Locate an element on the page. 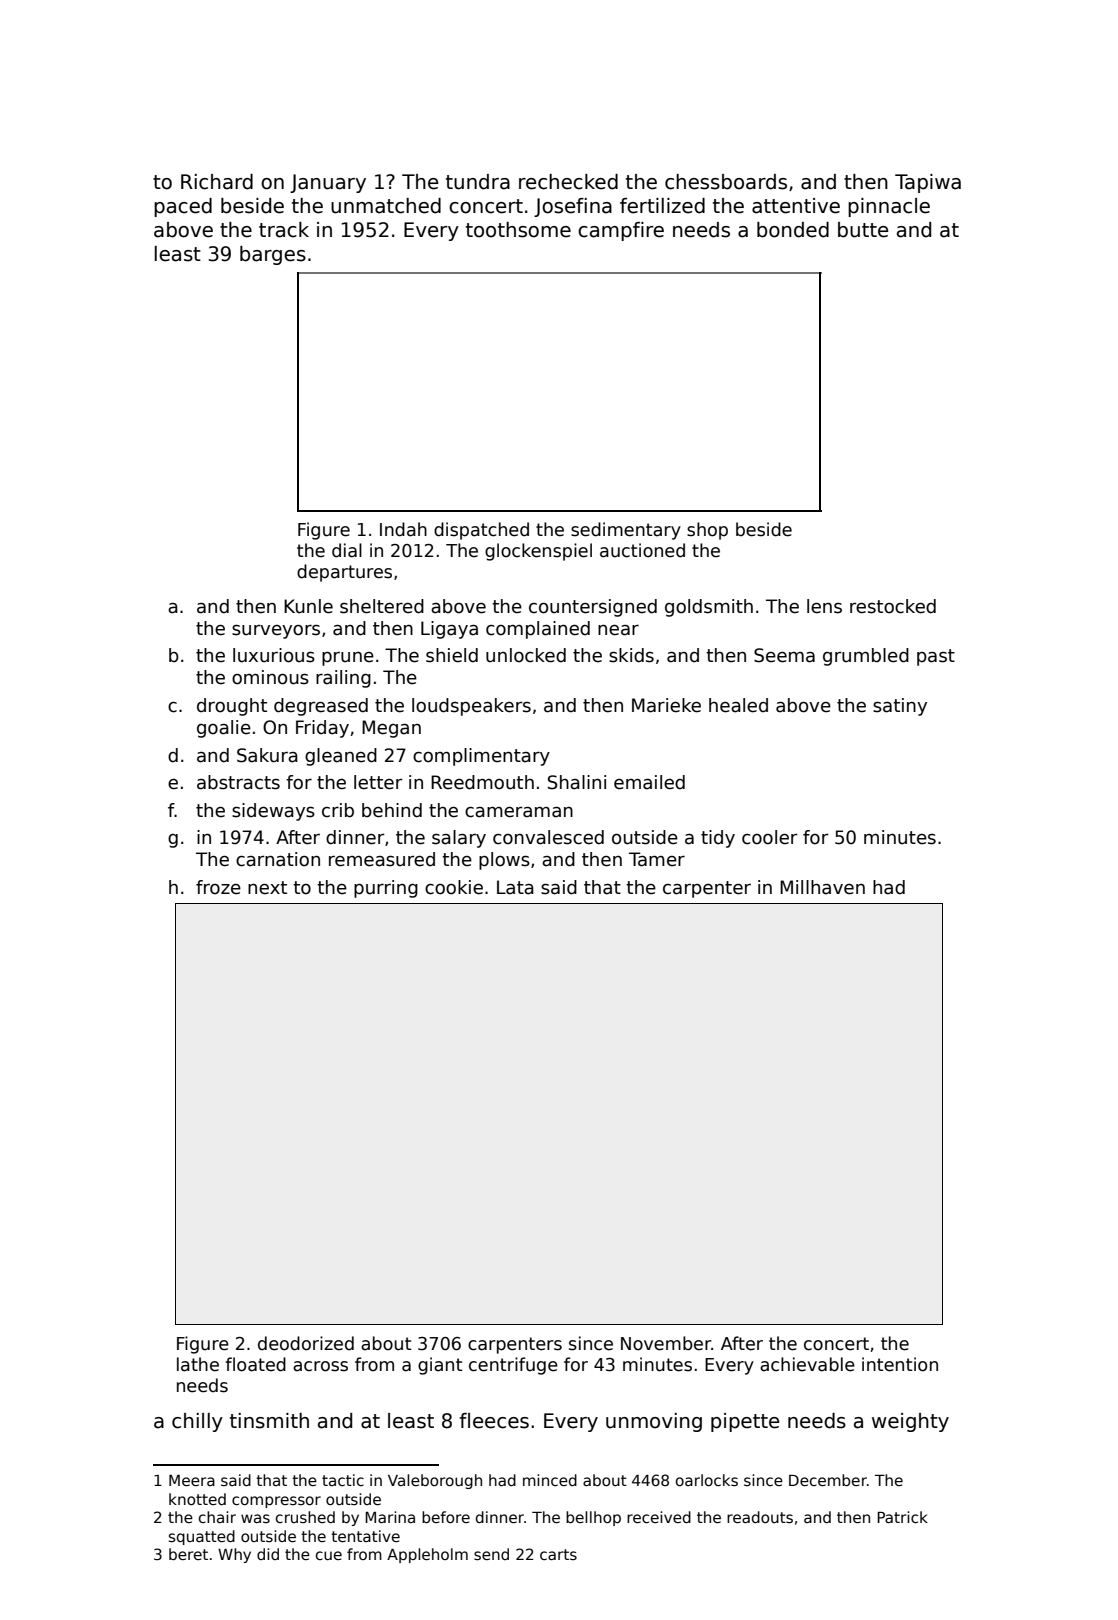 This page has height=1620, width=1118. achievable is located at coordinates (807, 1364).
